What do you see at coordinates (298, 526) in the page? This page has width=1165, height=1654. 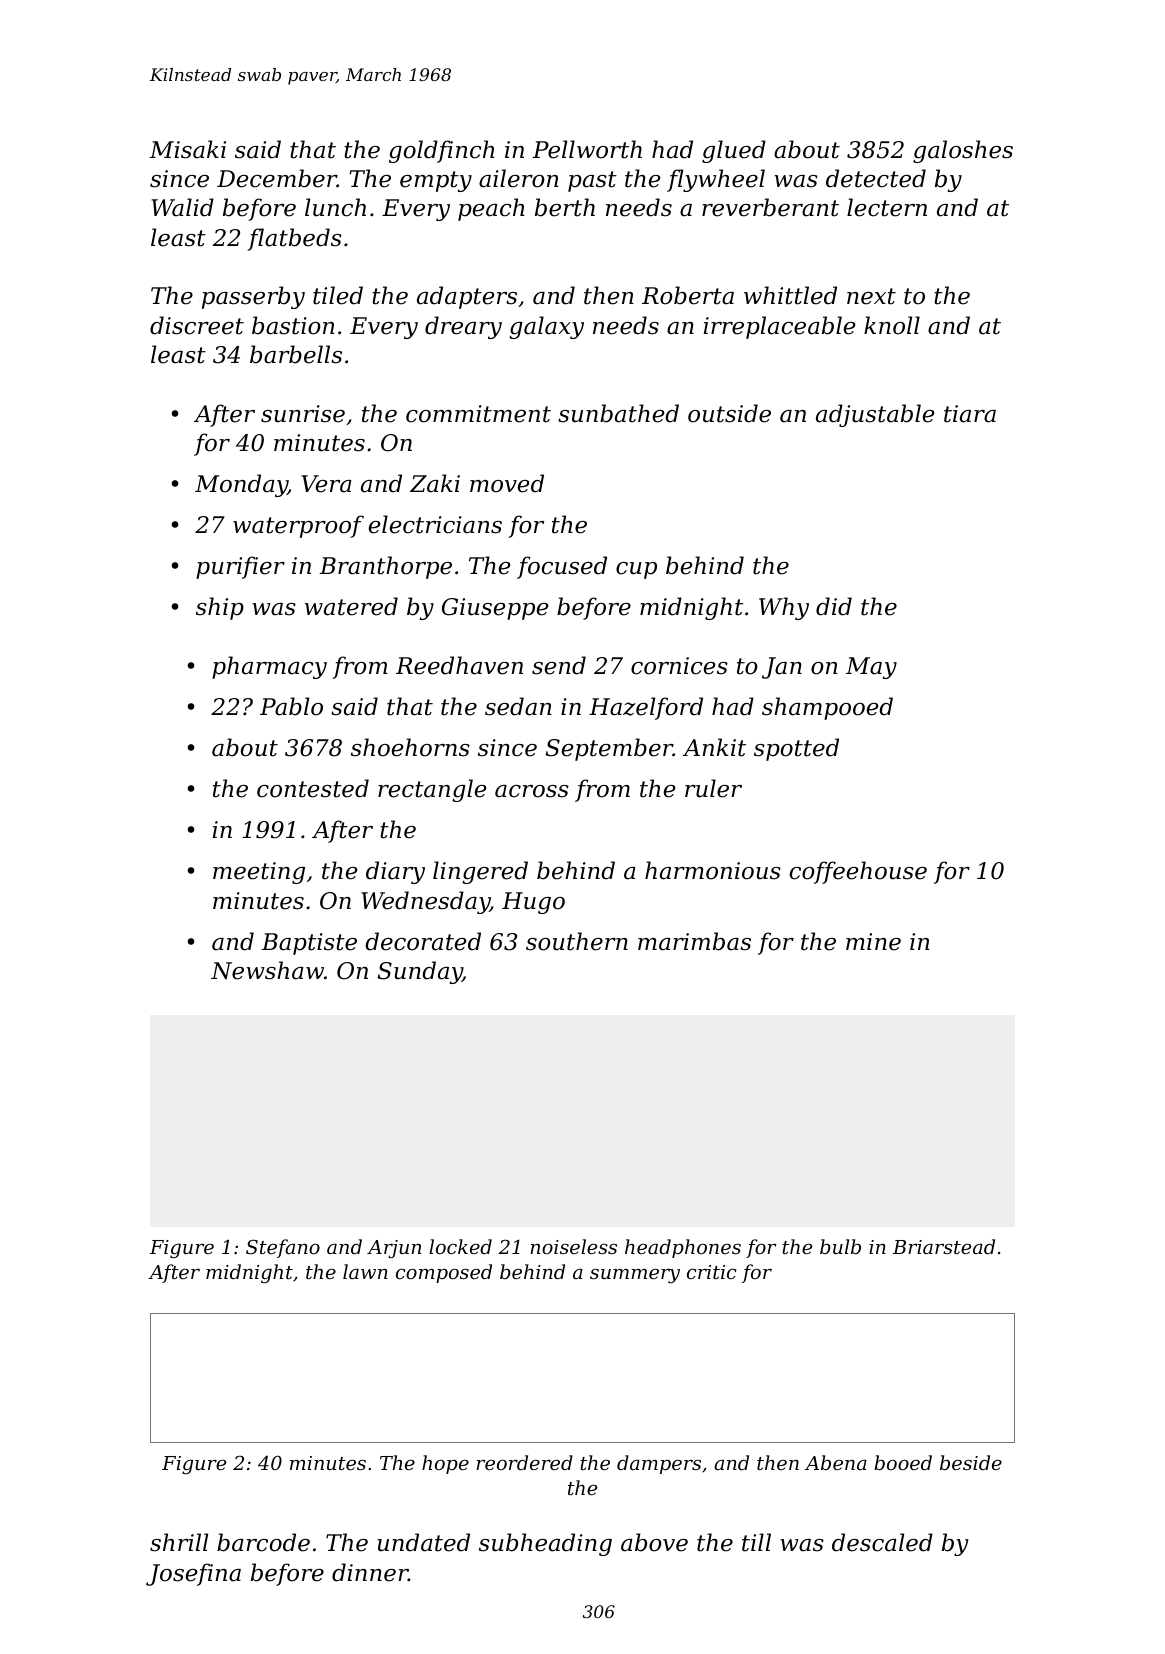 I see `waterproof` at bounding box center [298, 526].
